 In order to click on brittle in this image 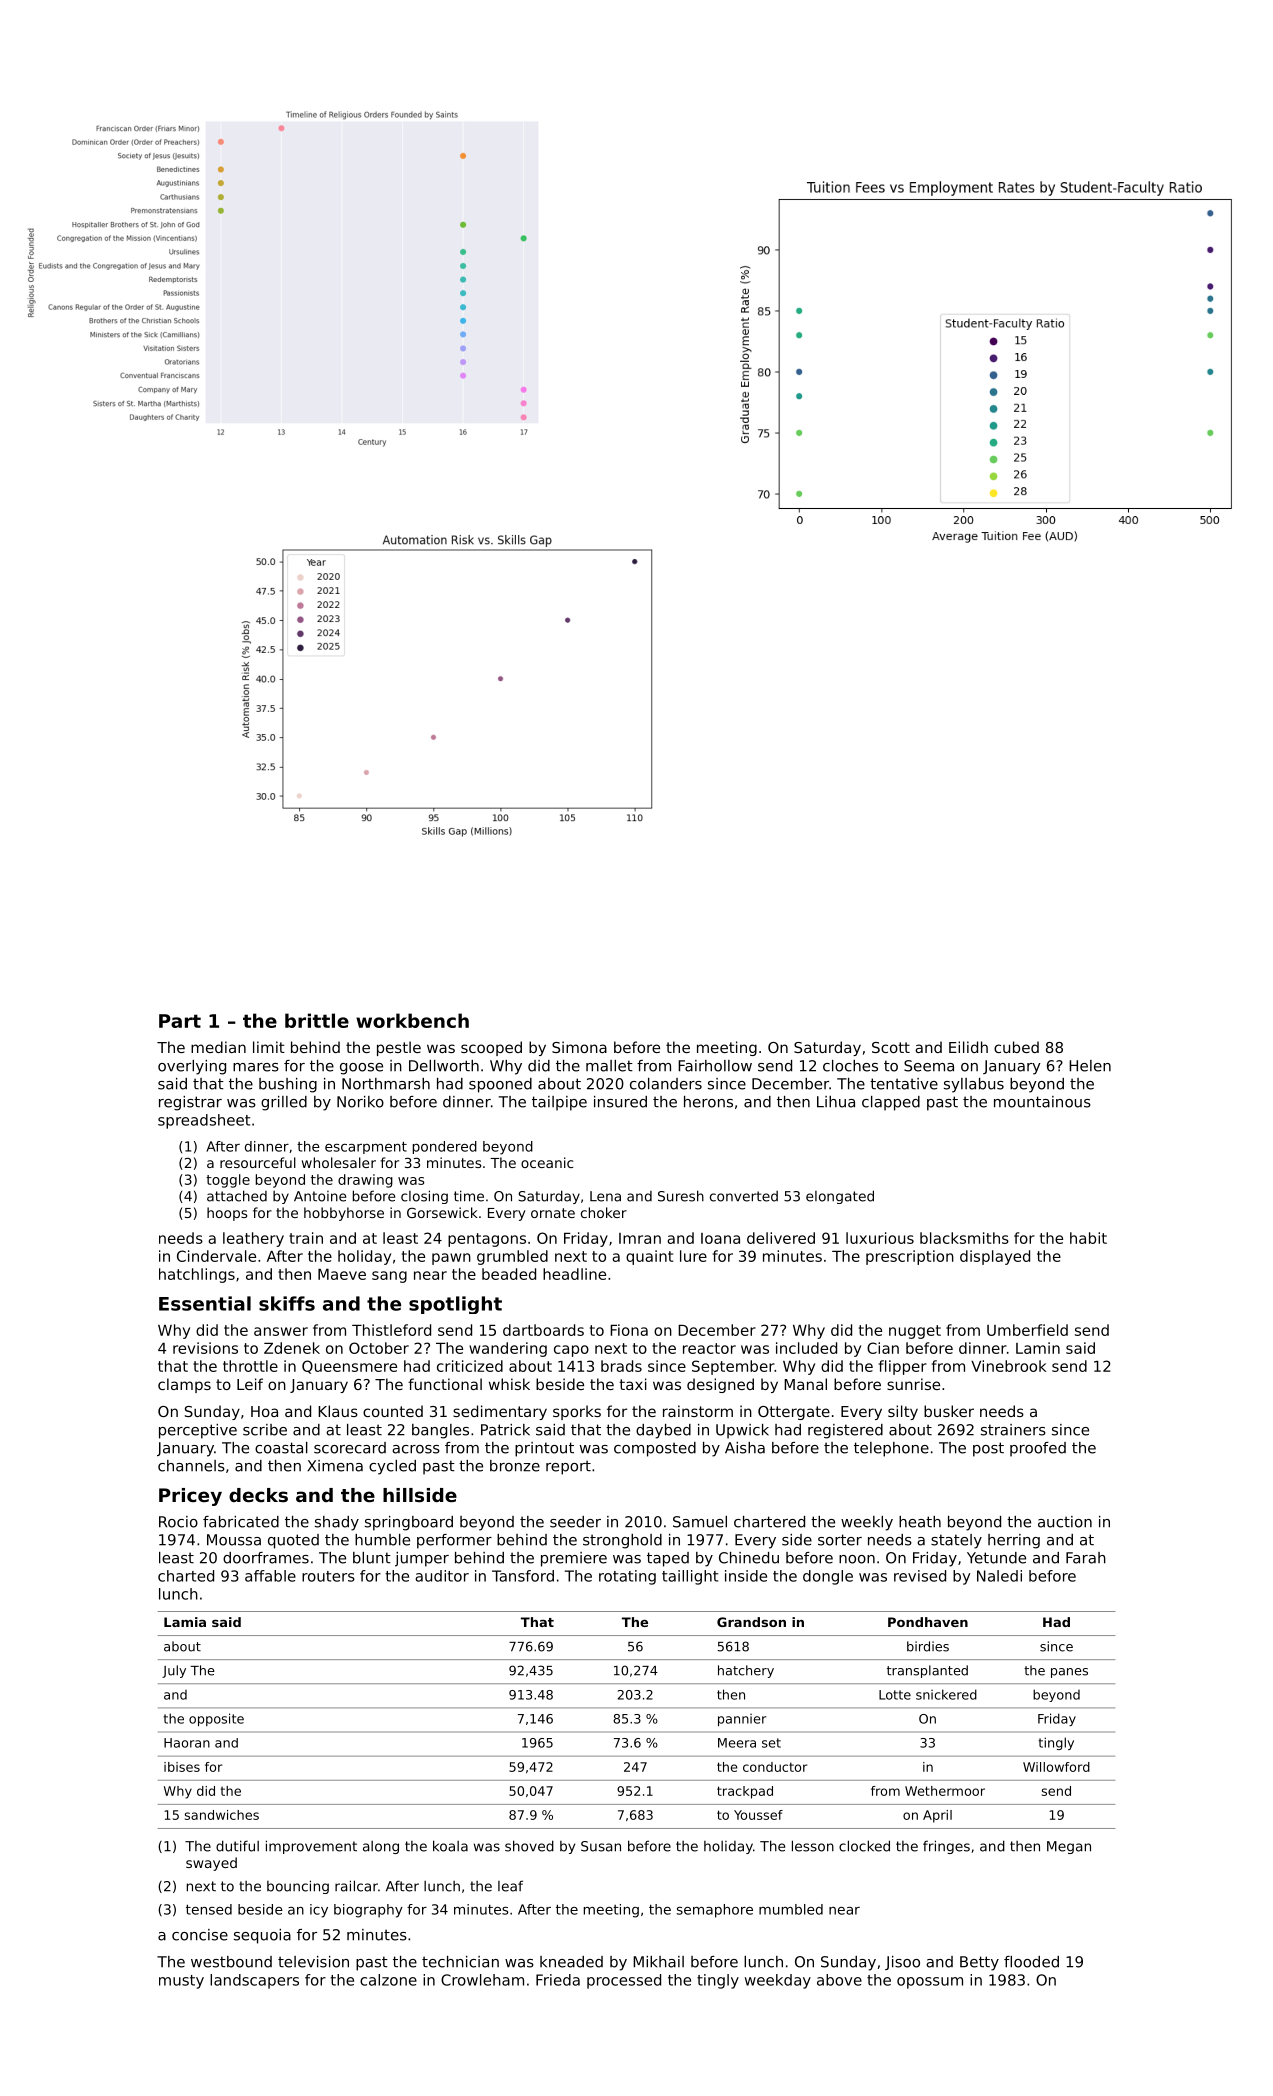, I will do `click(317, 1020)`.
